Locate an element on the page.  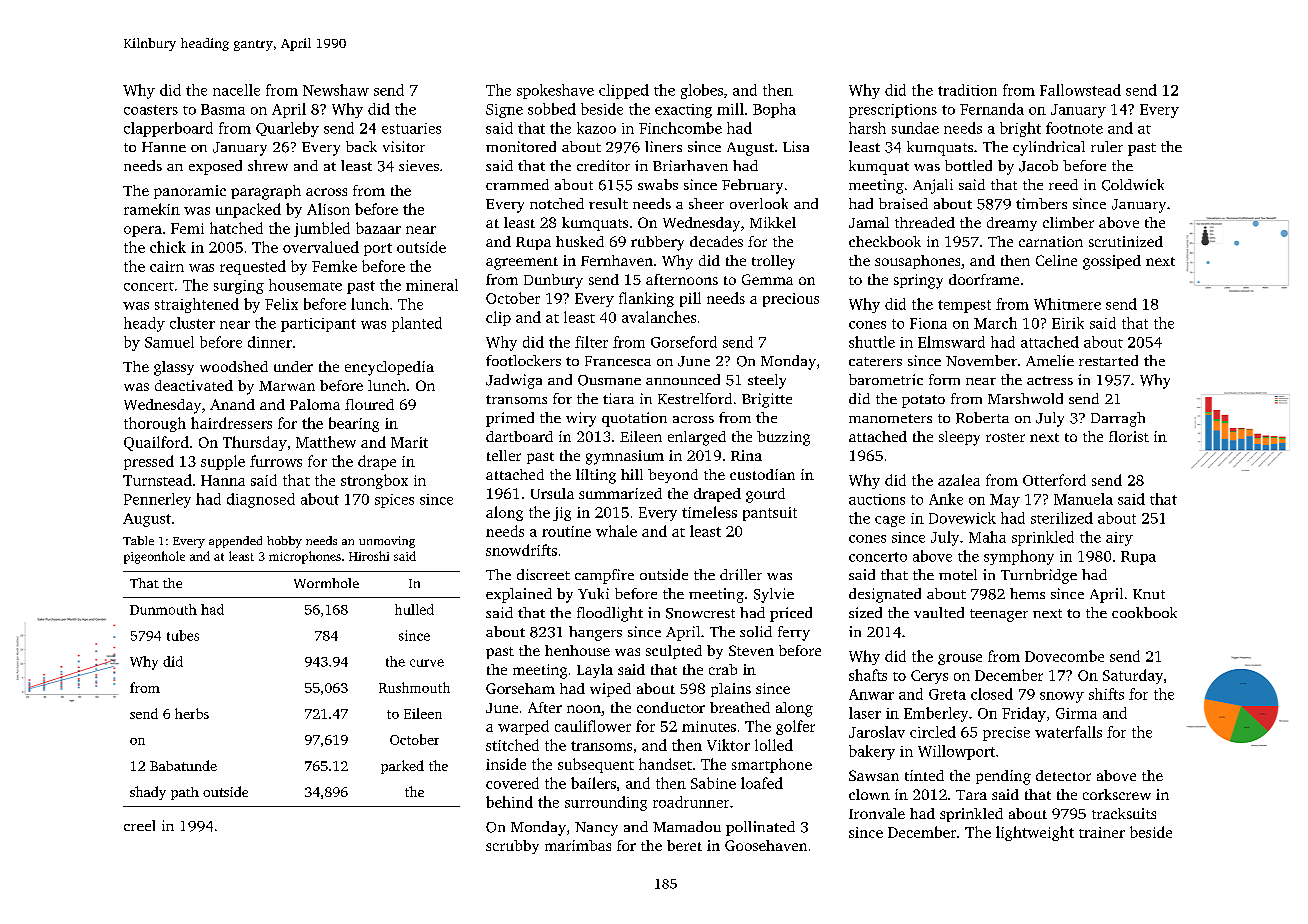
shady is located at coordinates (148, 793).
